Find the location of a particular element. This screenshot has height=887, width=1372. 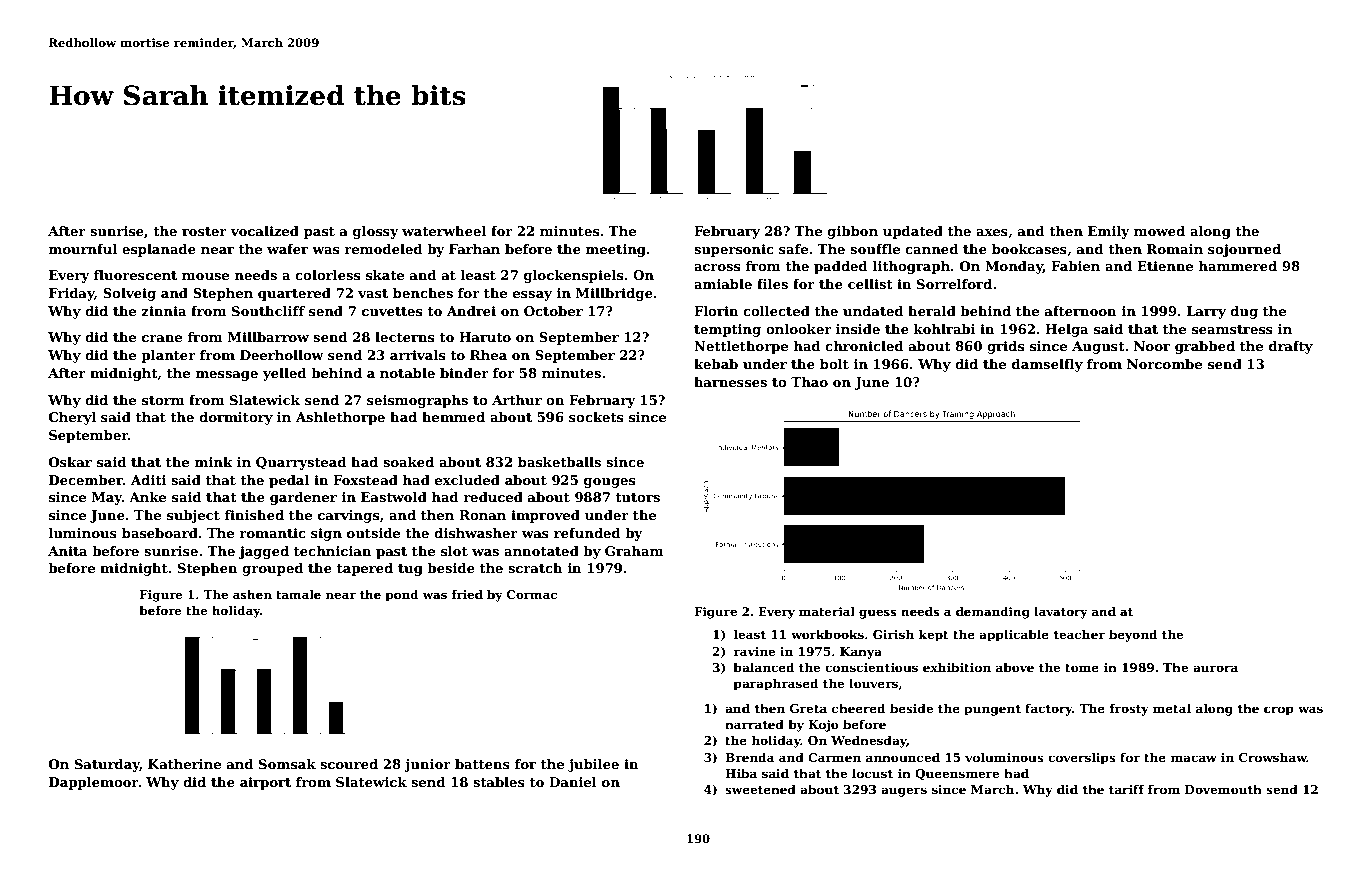

storm is located at coordinates (163, 400).
